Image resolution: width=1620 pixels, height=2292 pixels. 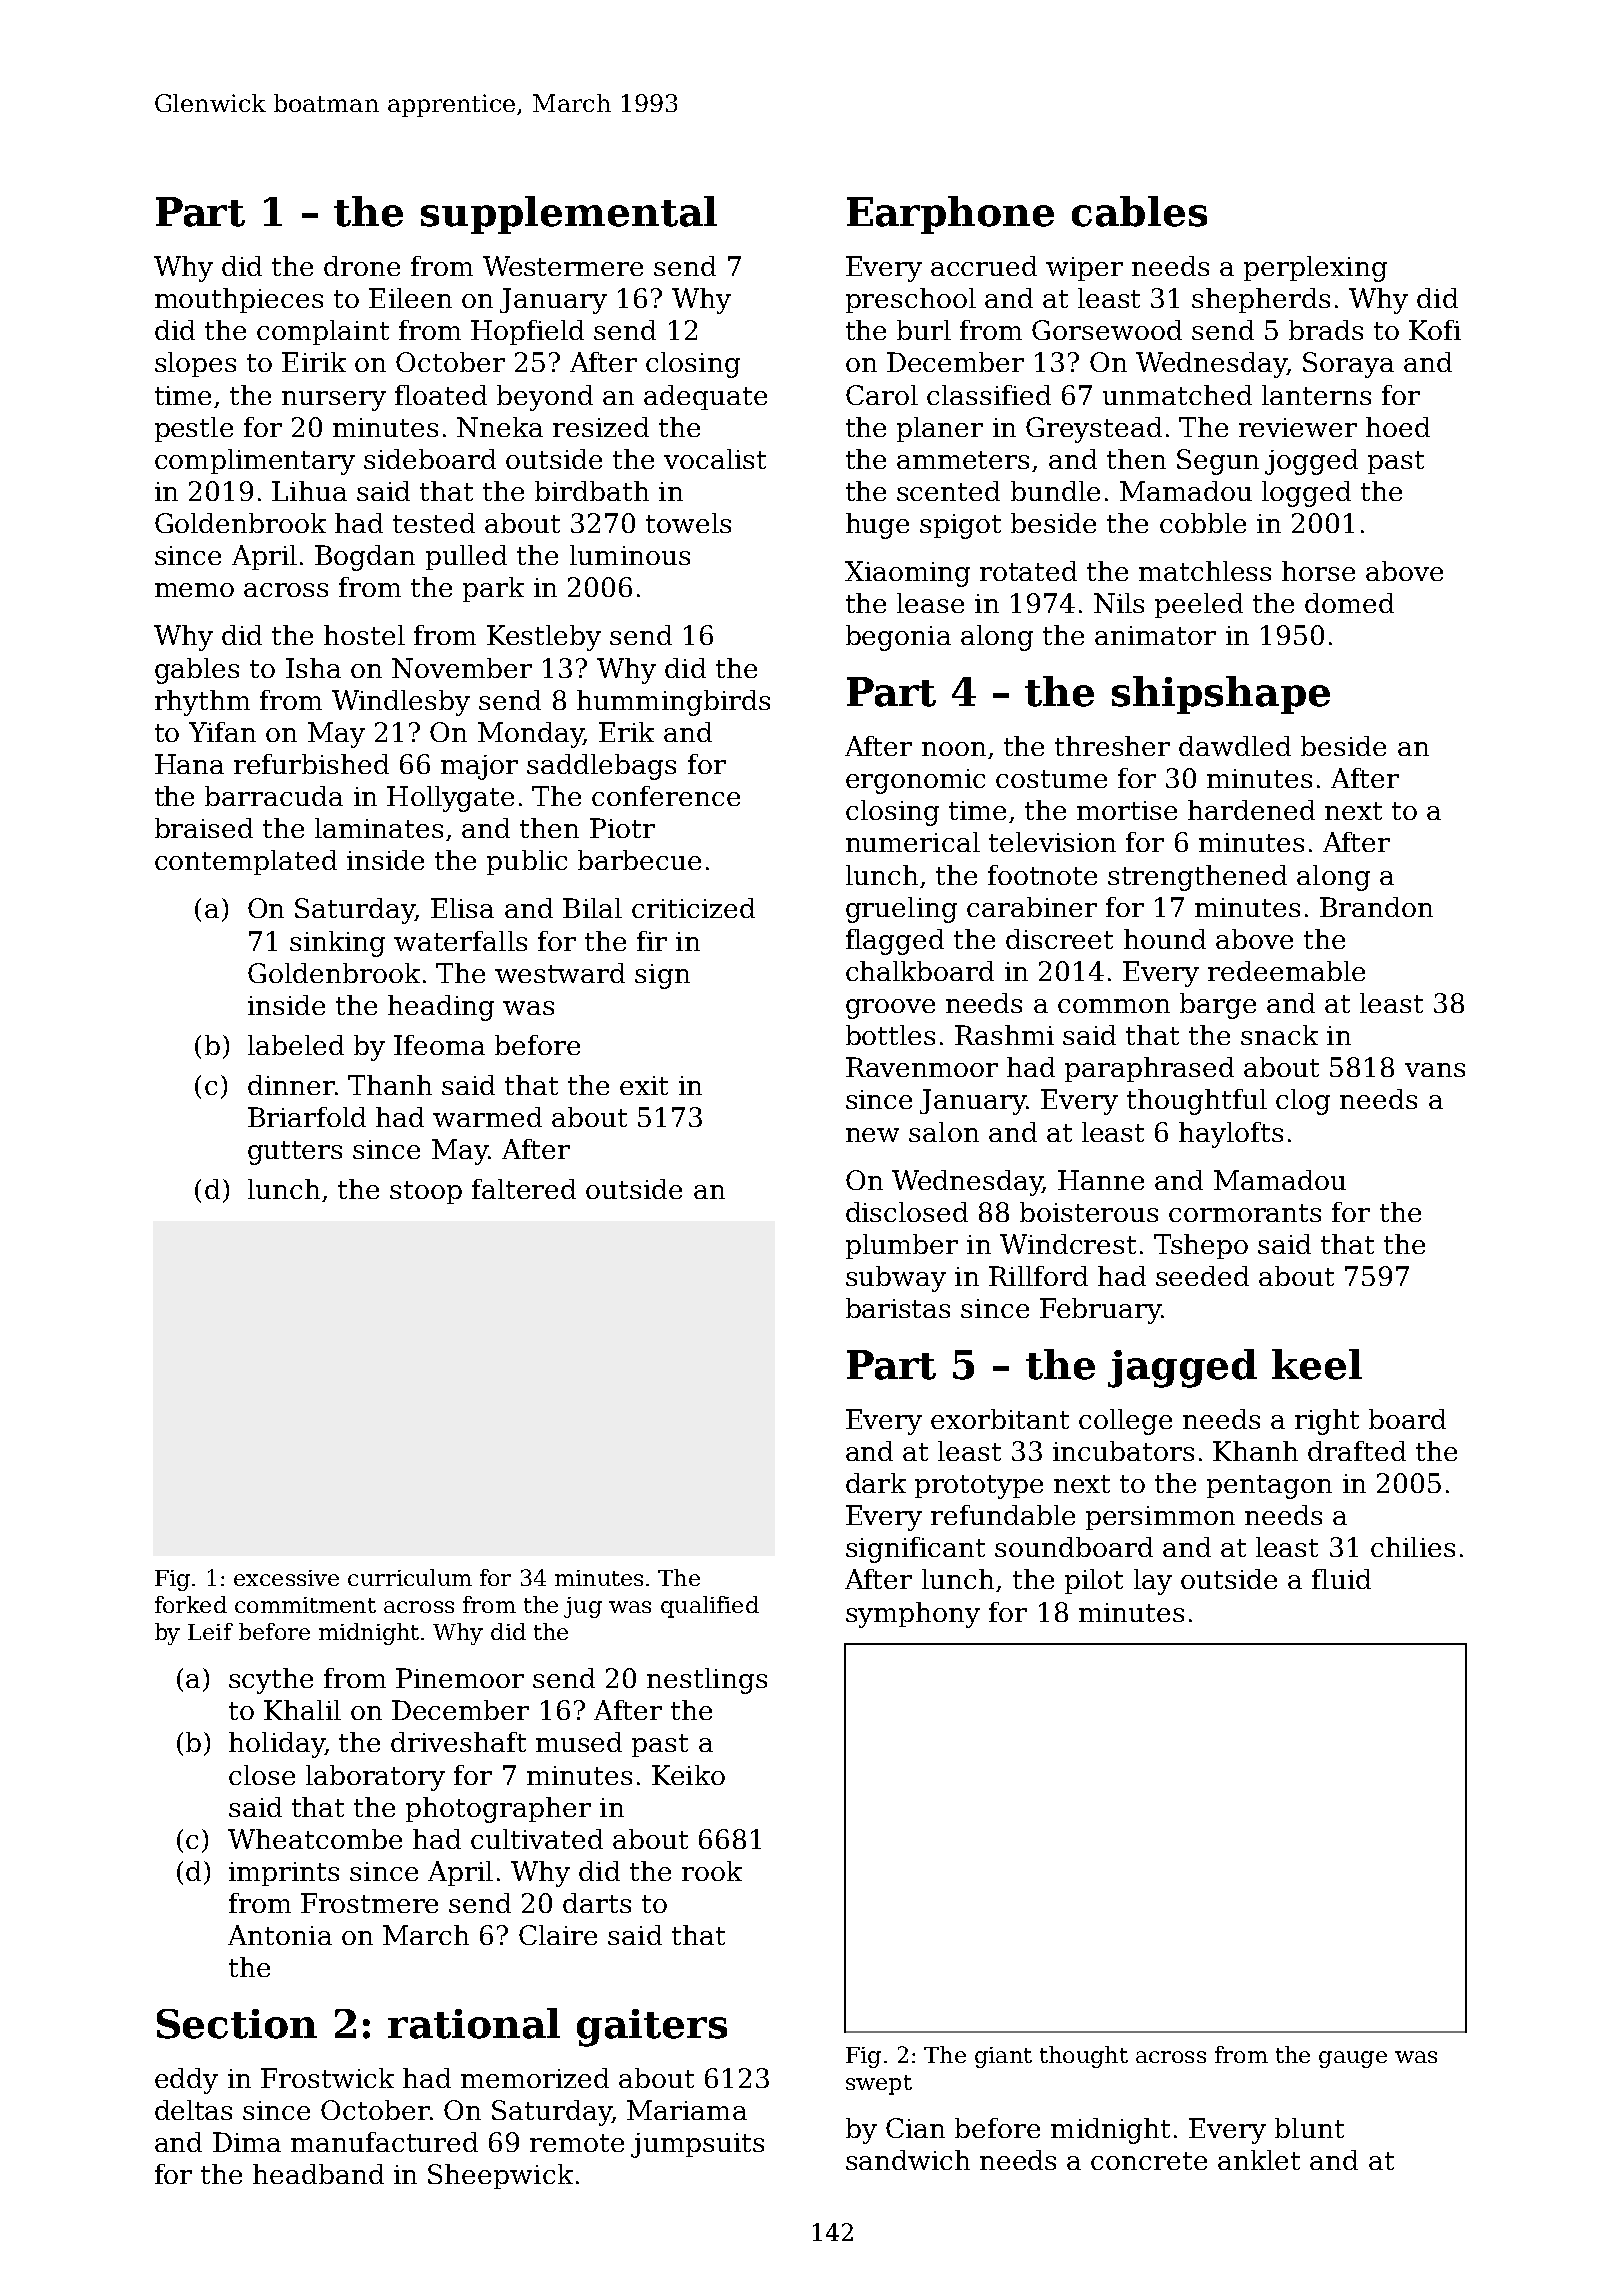 What do you see at coordinates (191, 1604) in the screenshot?
I see `forked` at bounding box center [191, 1604].
